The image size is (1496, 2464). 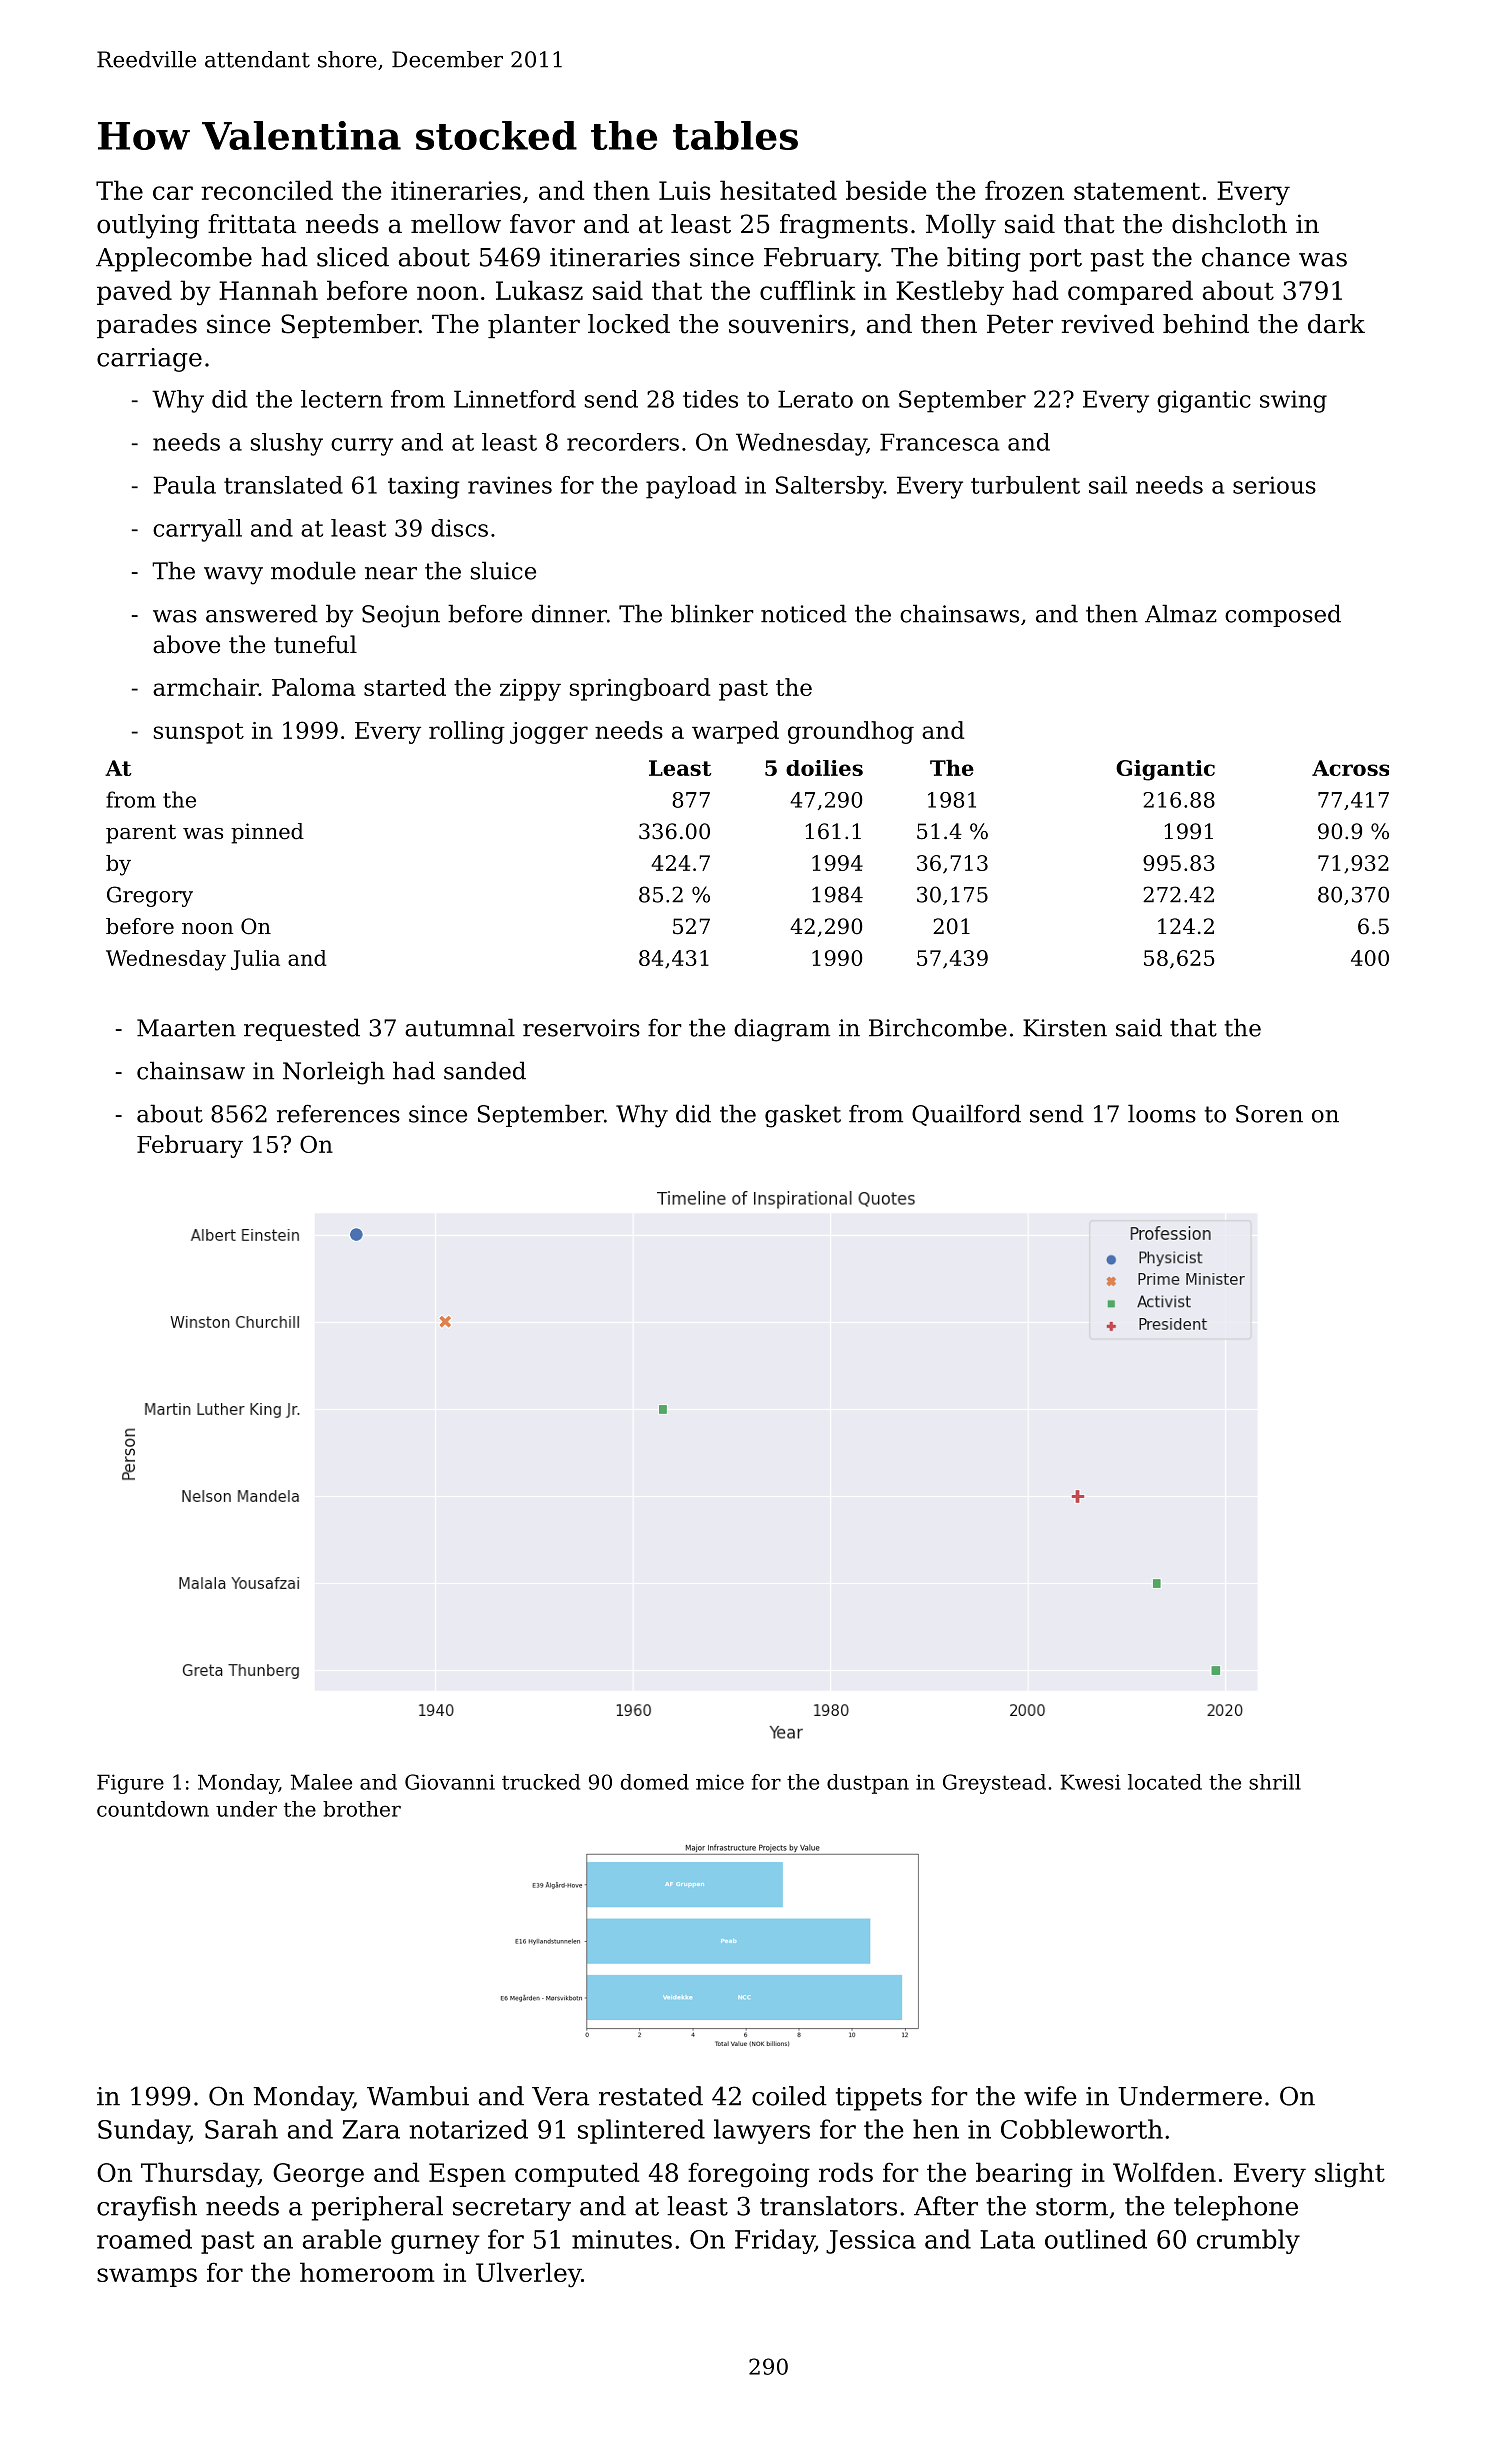 I want to click on reconciled, so click(x=267, y=190).
